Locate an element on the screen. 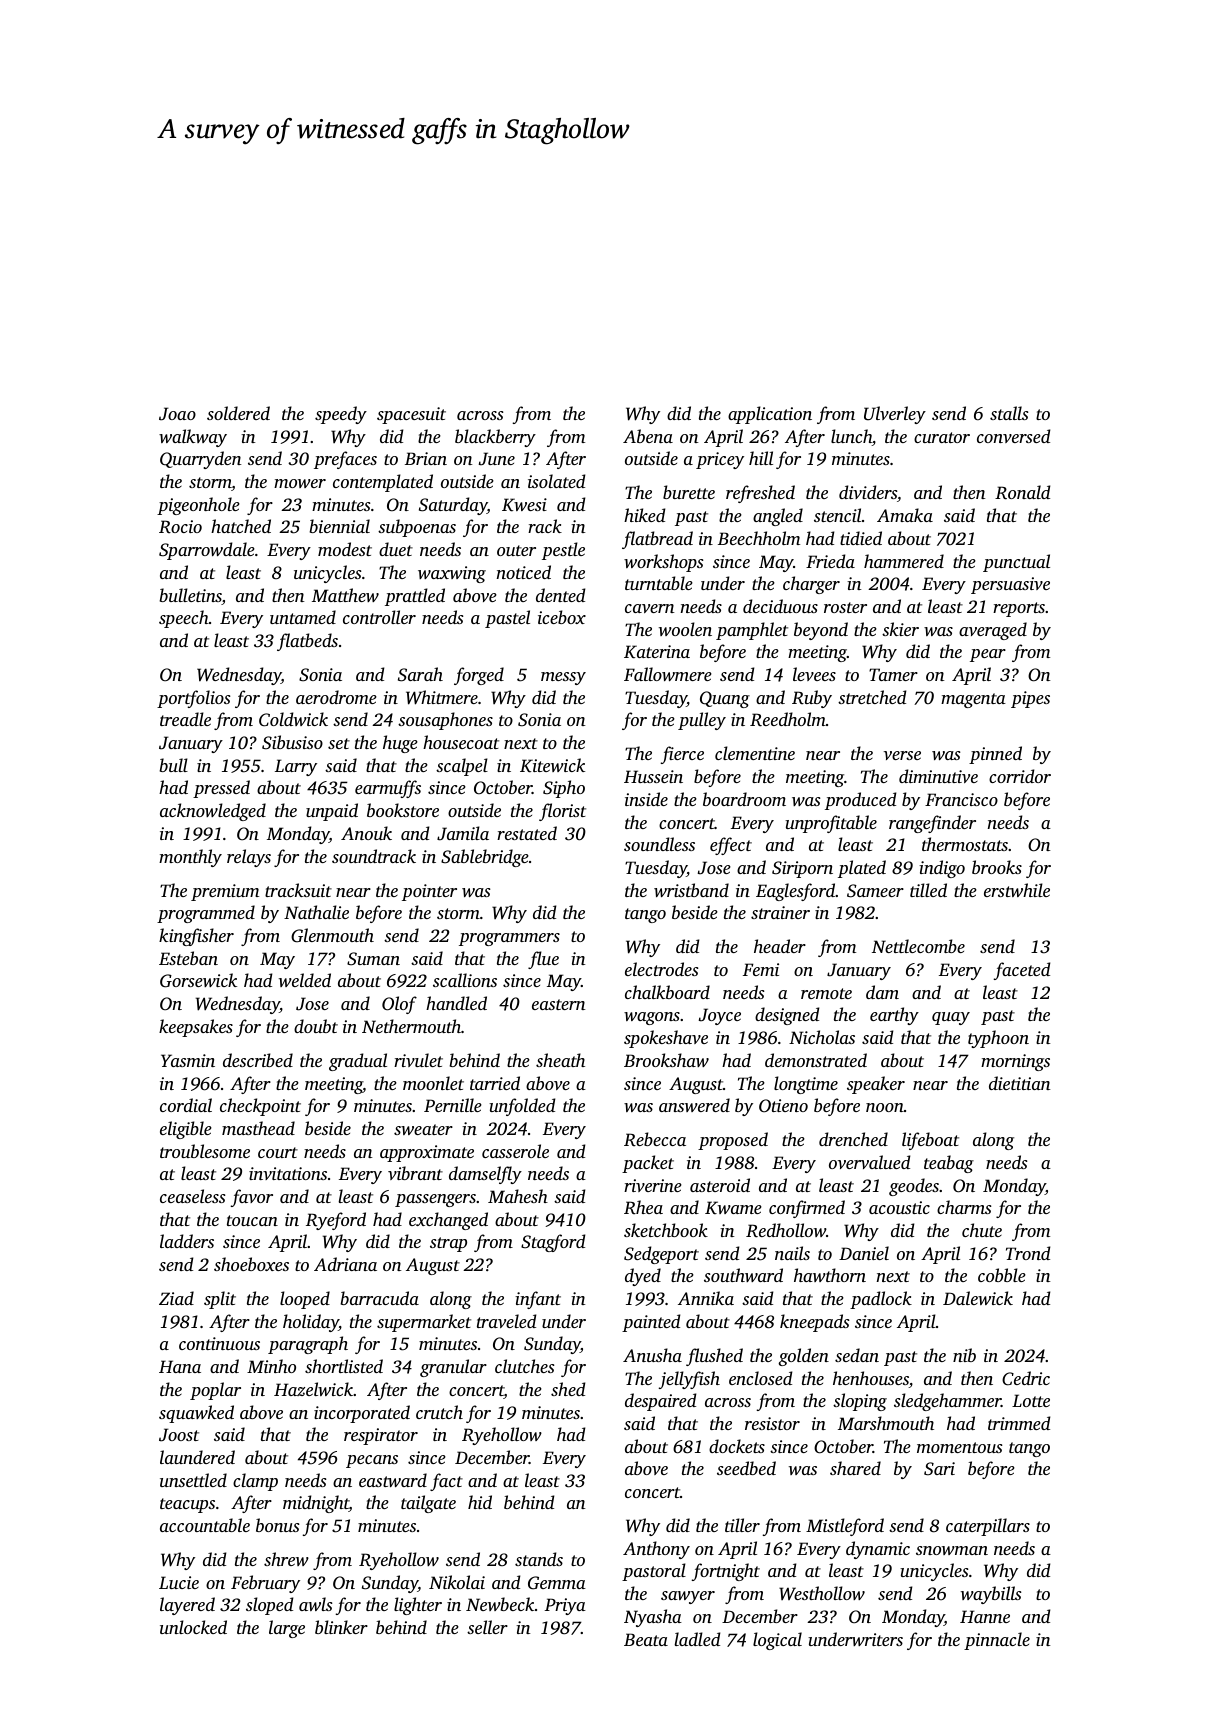 The image size is (1210, 1712). speedy is located at coordinates (341, 415).
